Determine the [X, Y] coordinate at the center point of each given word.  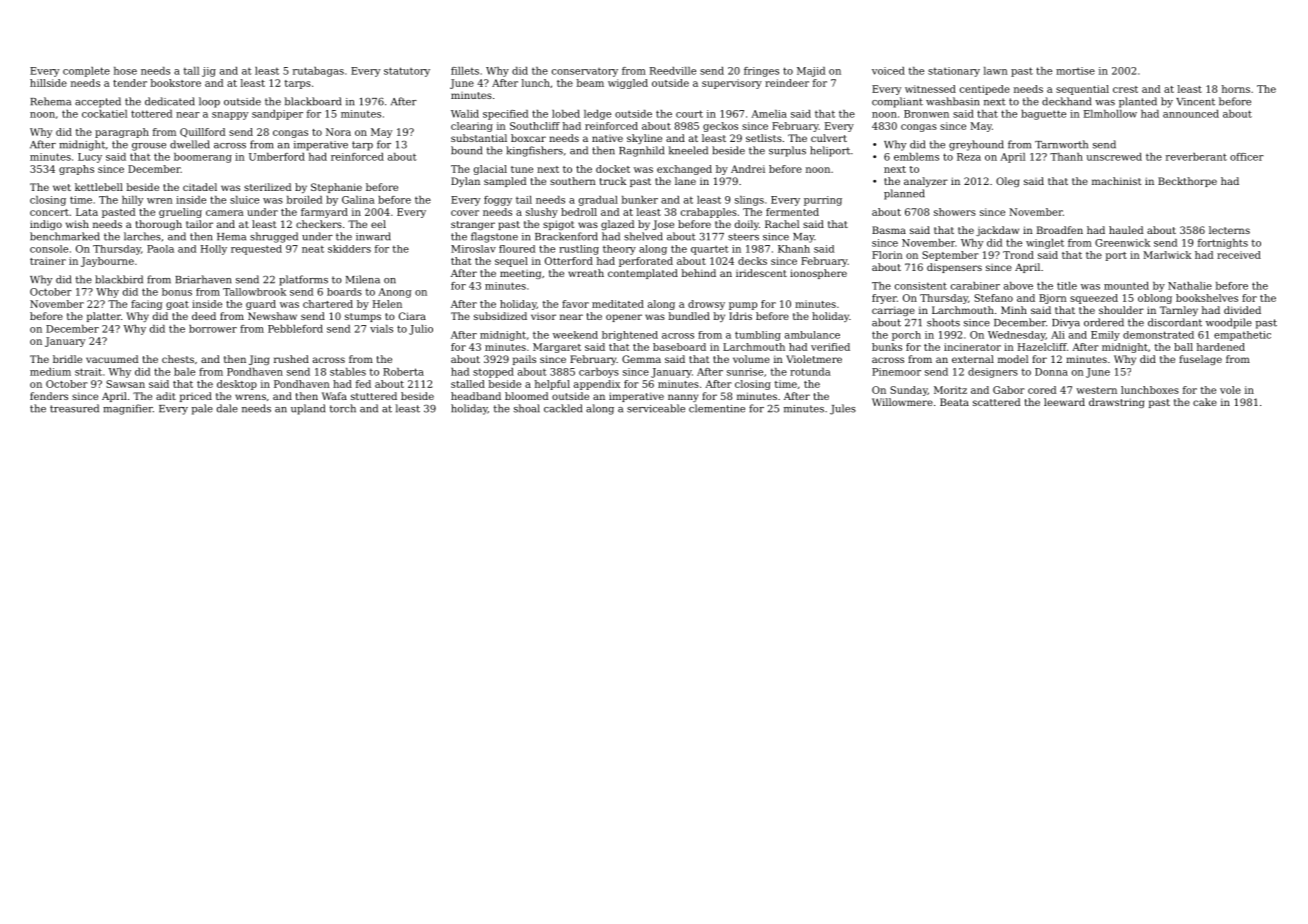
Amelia [769, 114]
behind [699, 273]
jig [209, 72]
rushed [291, 359]
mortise [1075, 71]
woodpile [1229, 323]
